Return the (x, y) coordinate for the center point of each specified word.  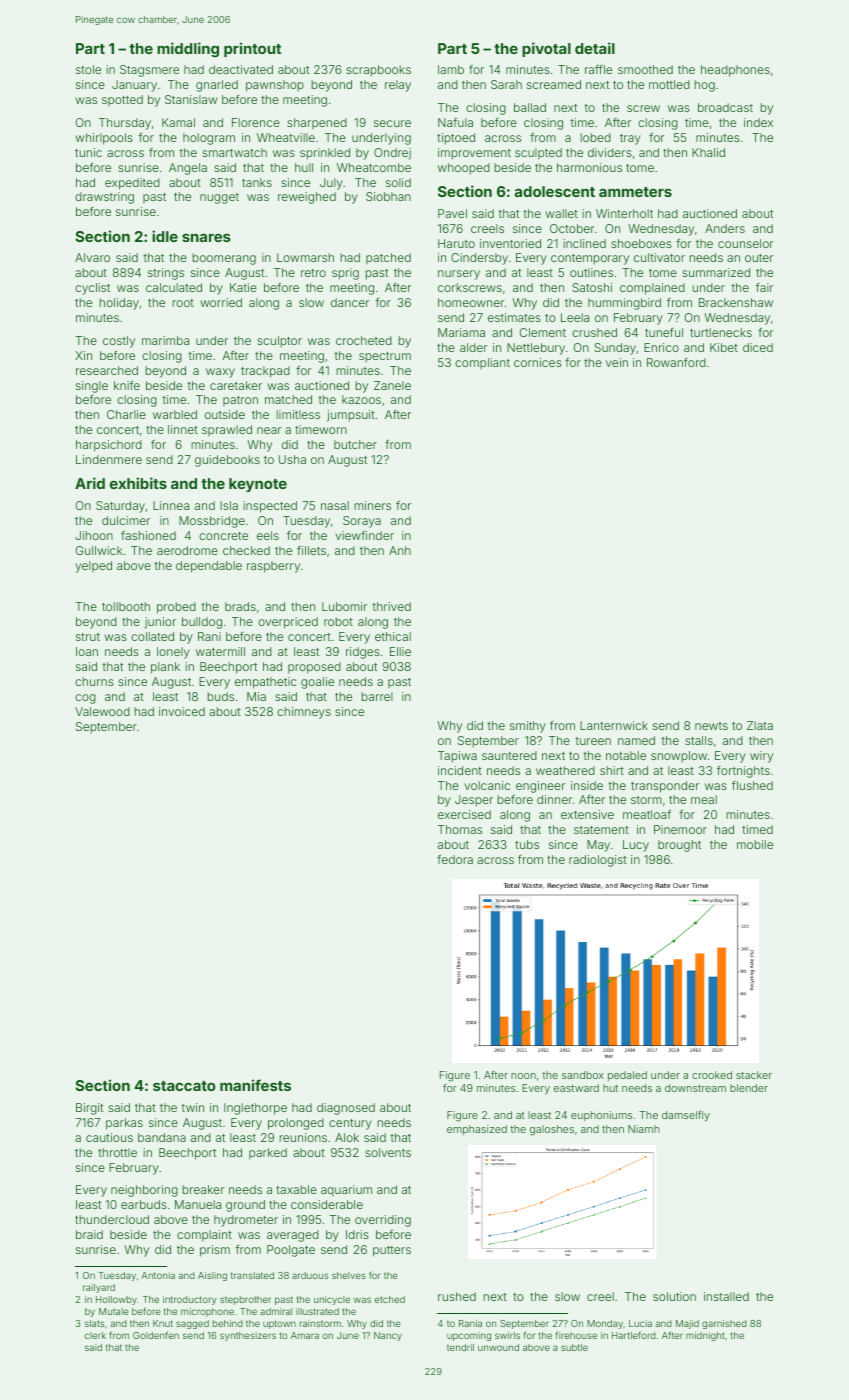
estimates (514, 317)
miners (373, 505)
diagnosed (346, 1109)
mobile (755, 844)
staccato (184, 1086)
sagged (192, 1324)
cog (85, 699)
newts (711, 726)
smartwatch (234, 152)
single (92, 387)
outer (759, 258)
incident (460, 770)
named (636, 740)
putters (392, 1251)
